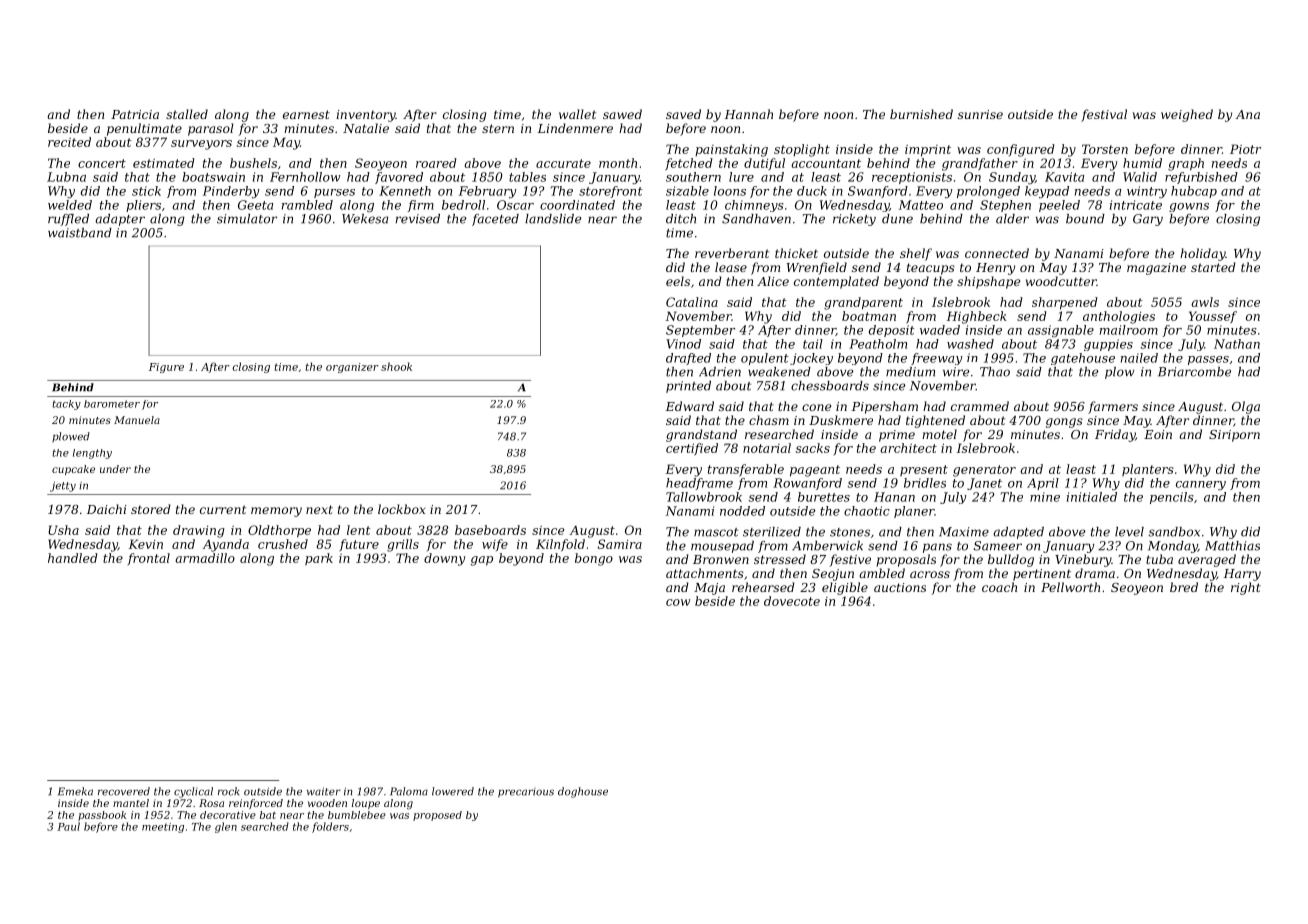  I want to click on waistband, so click(80, 233).
